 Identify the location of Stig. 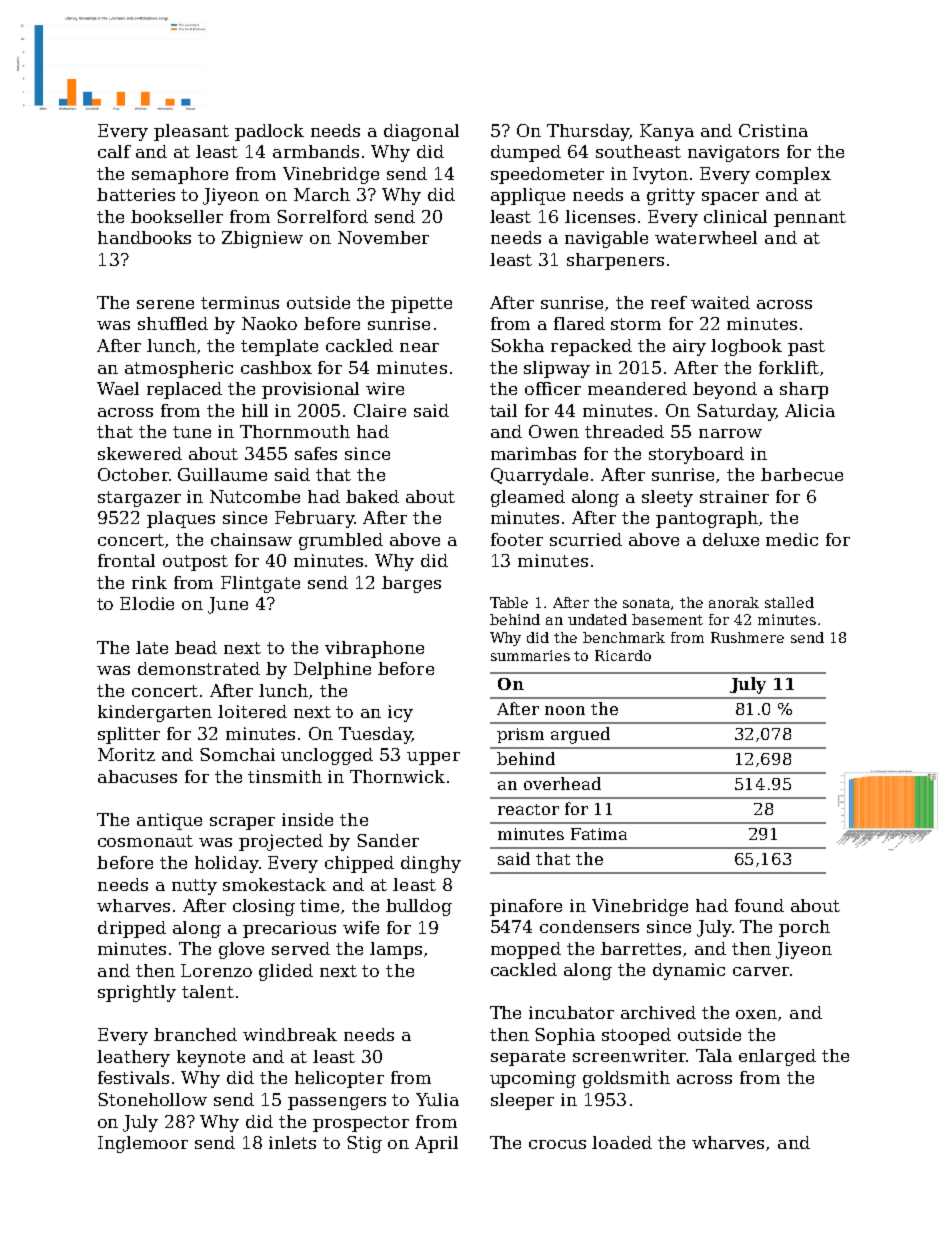
(364, 1144).
